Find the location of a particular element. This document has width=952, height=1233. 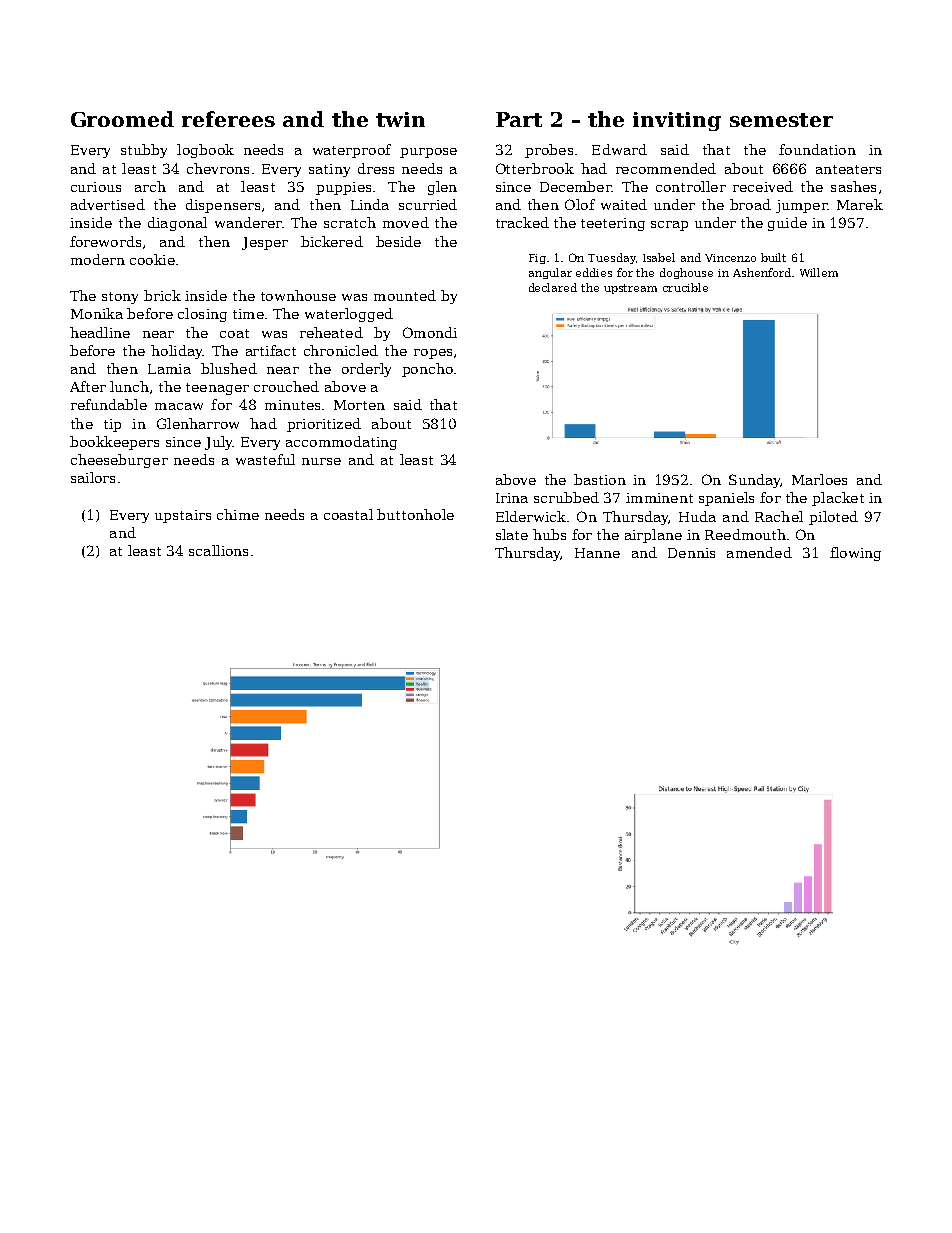

Hanne is located at coordinates (597, 553).
